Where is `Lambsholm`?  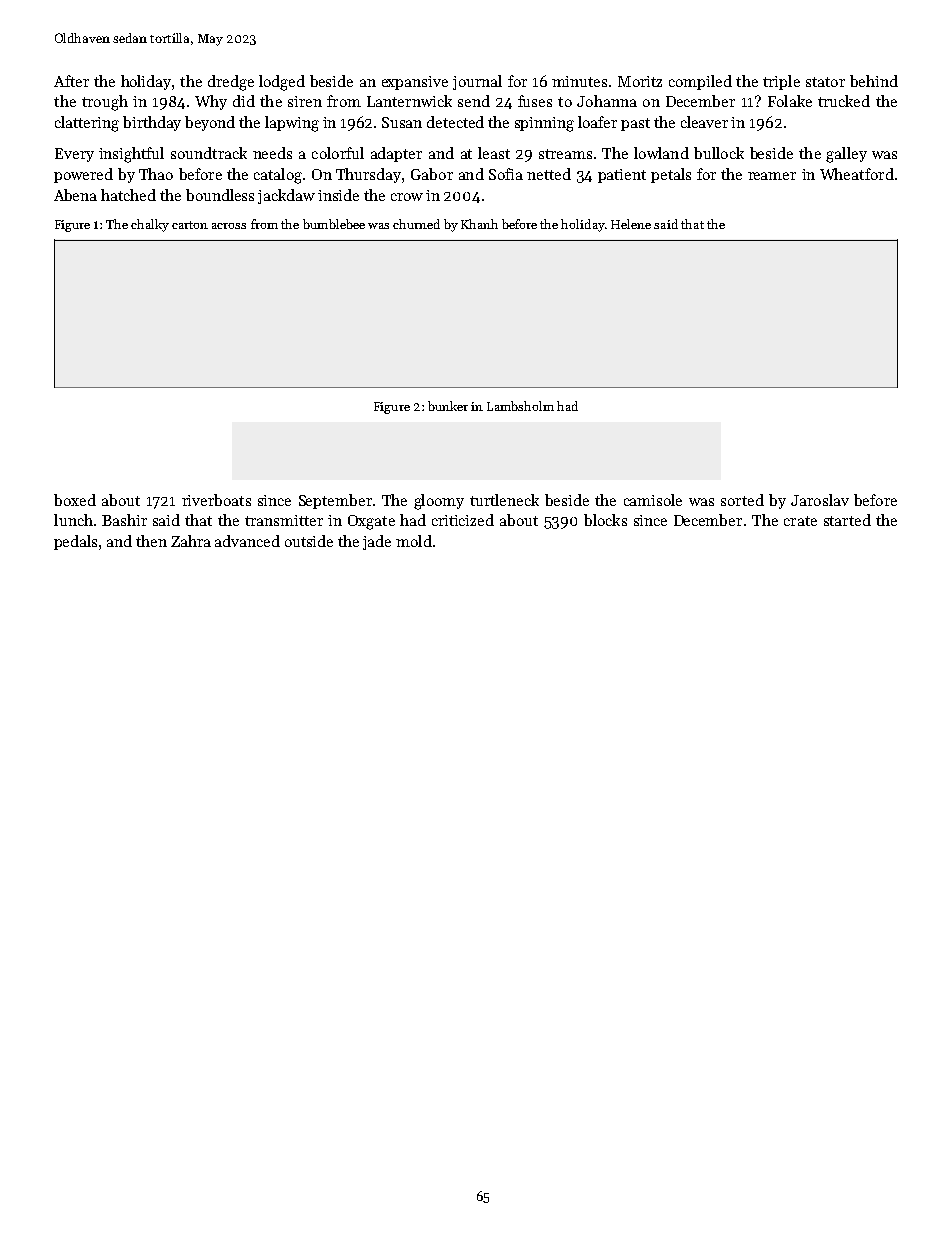 Lambsholm is located at coordinates (520, 406).
